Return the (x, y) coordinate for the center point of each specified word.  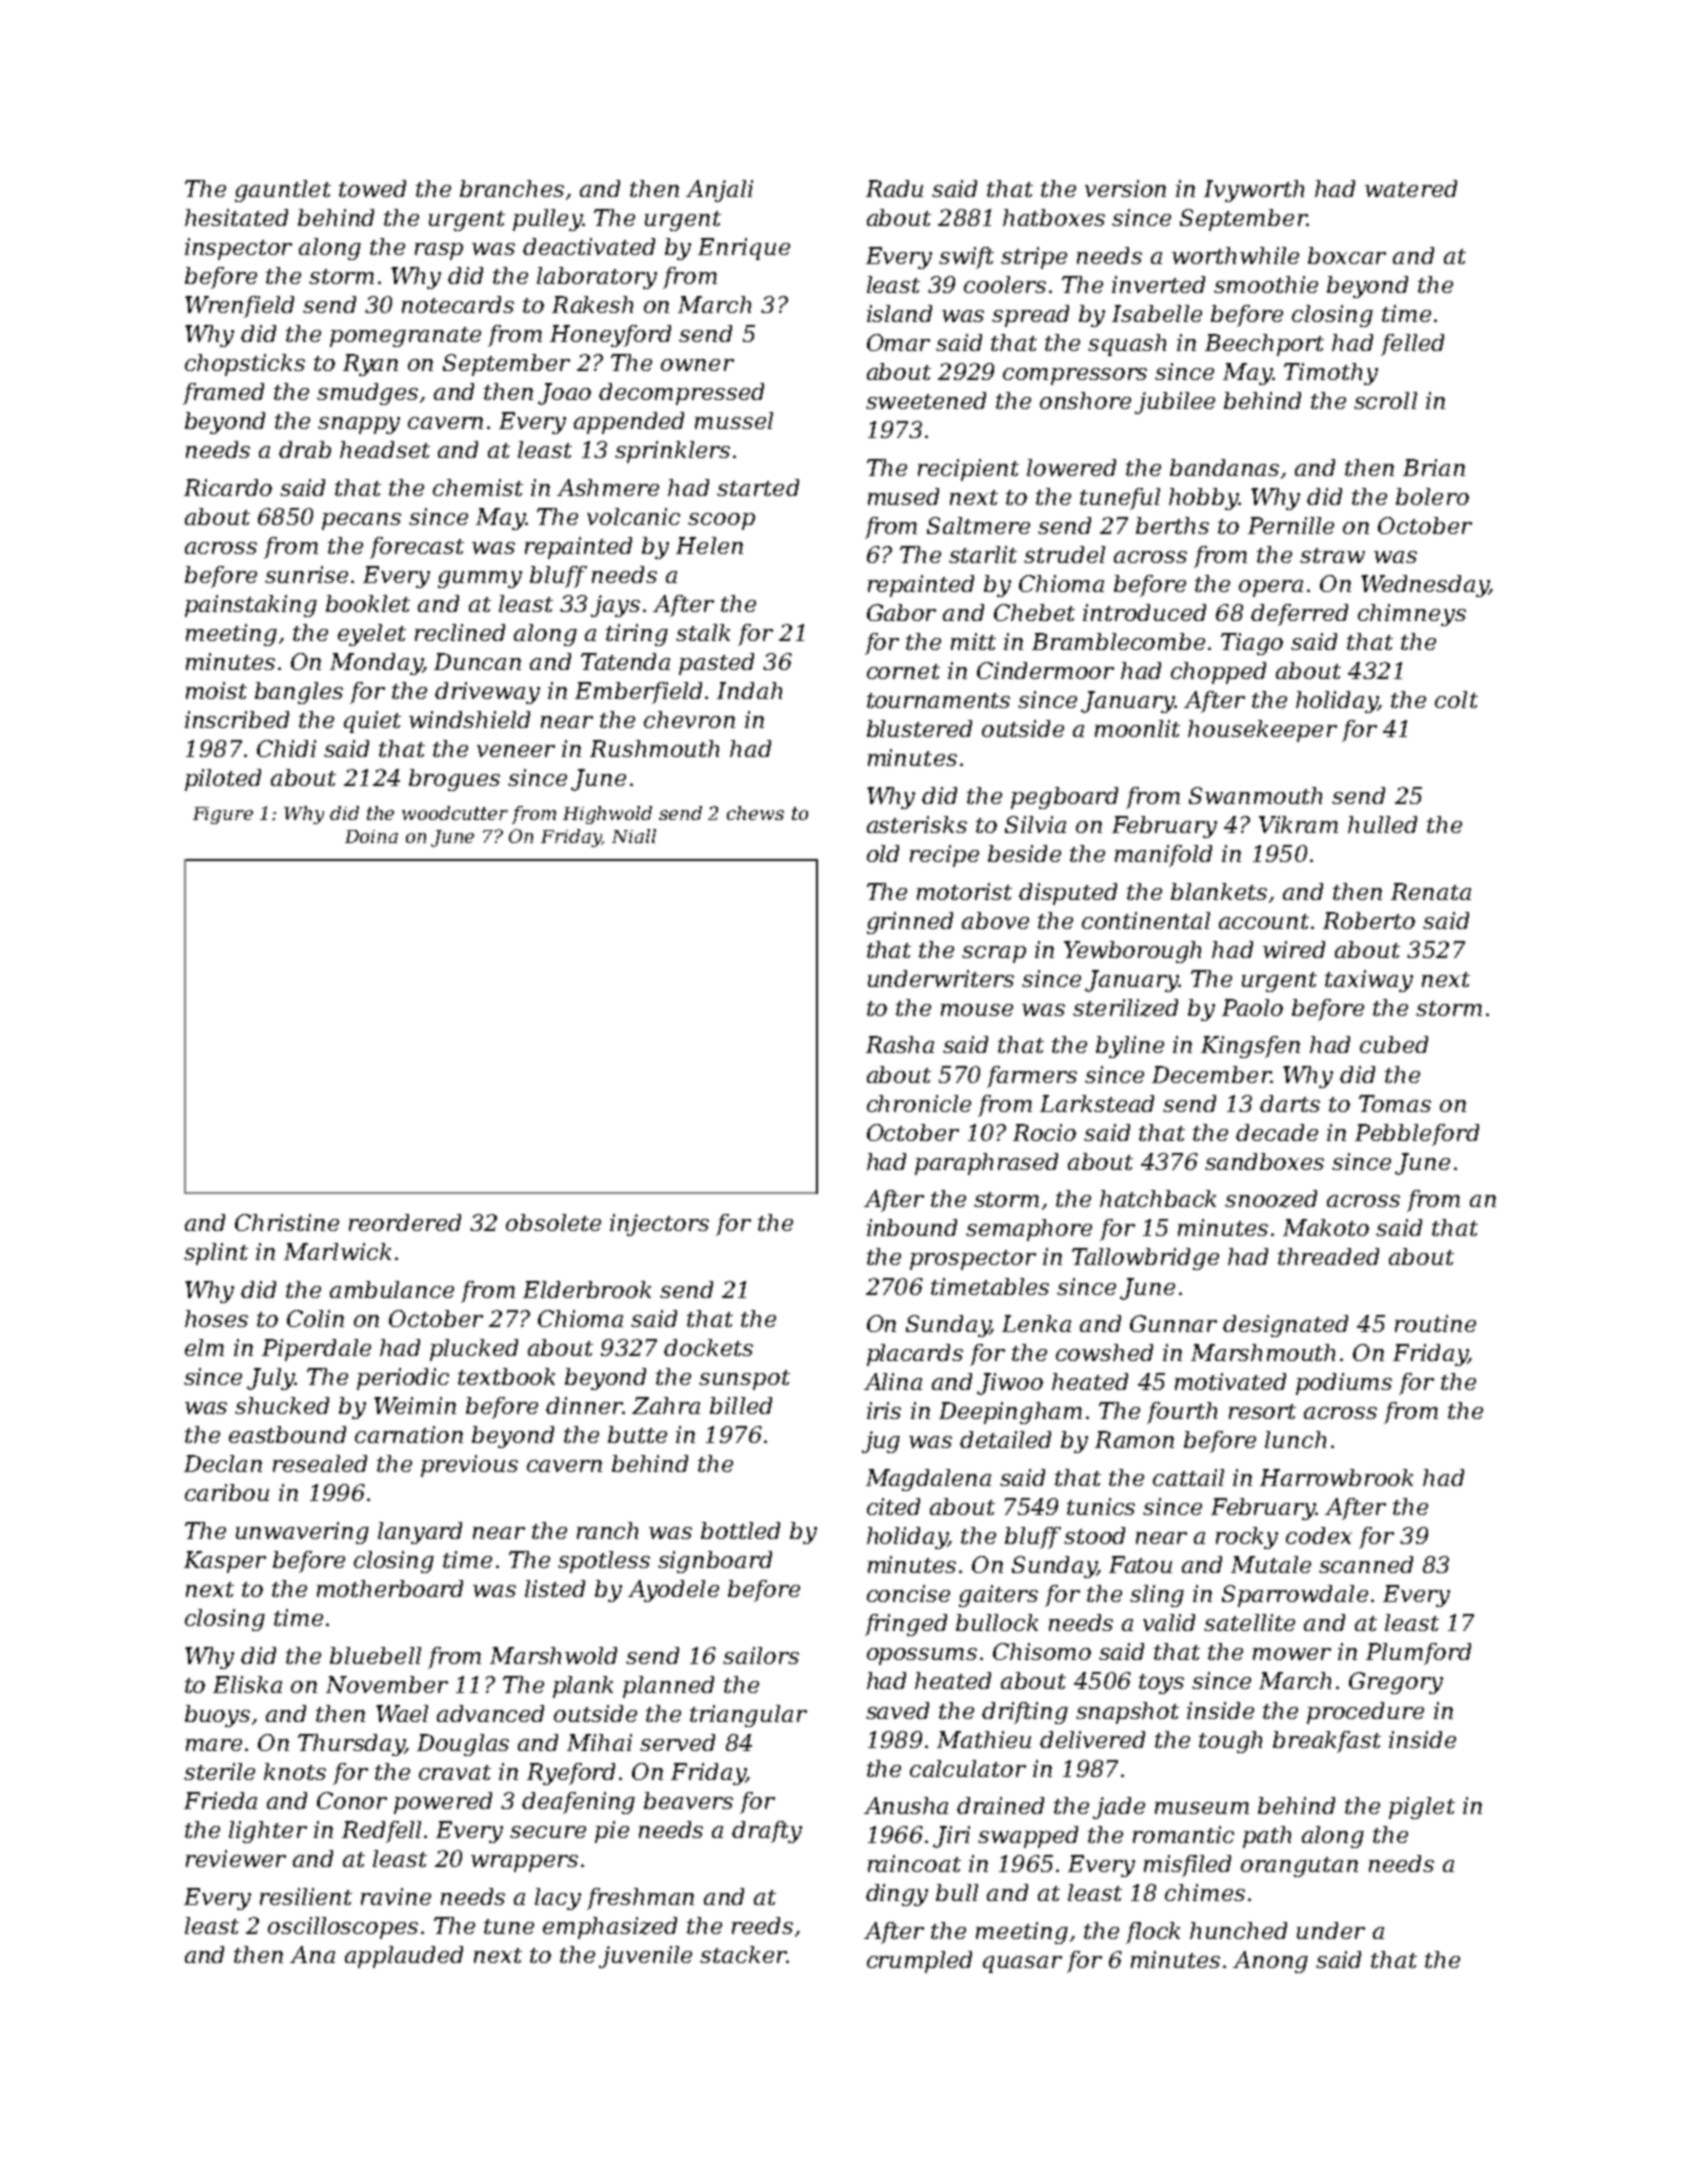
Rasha (900, 1044)
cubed (1394, 1044)
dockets (708, 1347)
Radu (894, 188)
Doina (371, 836)
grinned (910, 923)
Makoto (1326, 1227)
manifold (1163, 856)
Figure (223, 815)
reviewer (236, 1858)
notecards (458, 304)
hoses (216, 1318)
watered (1411, 188)
